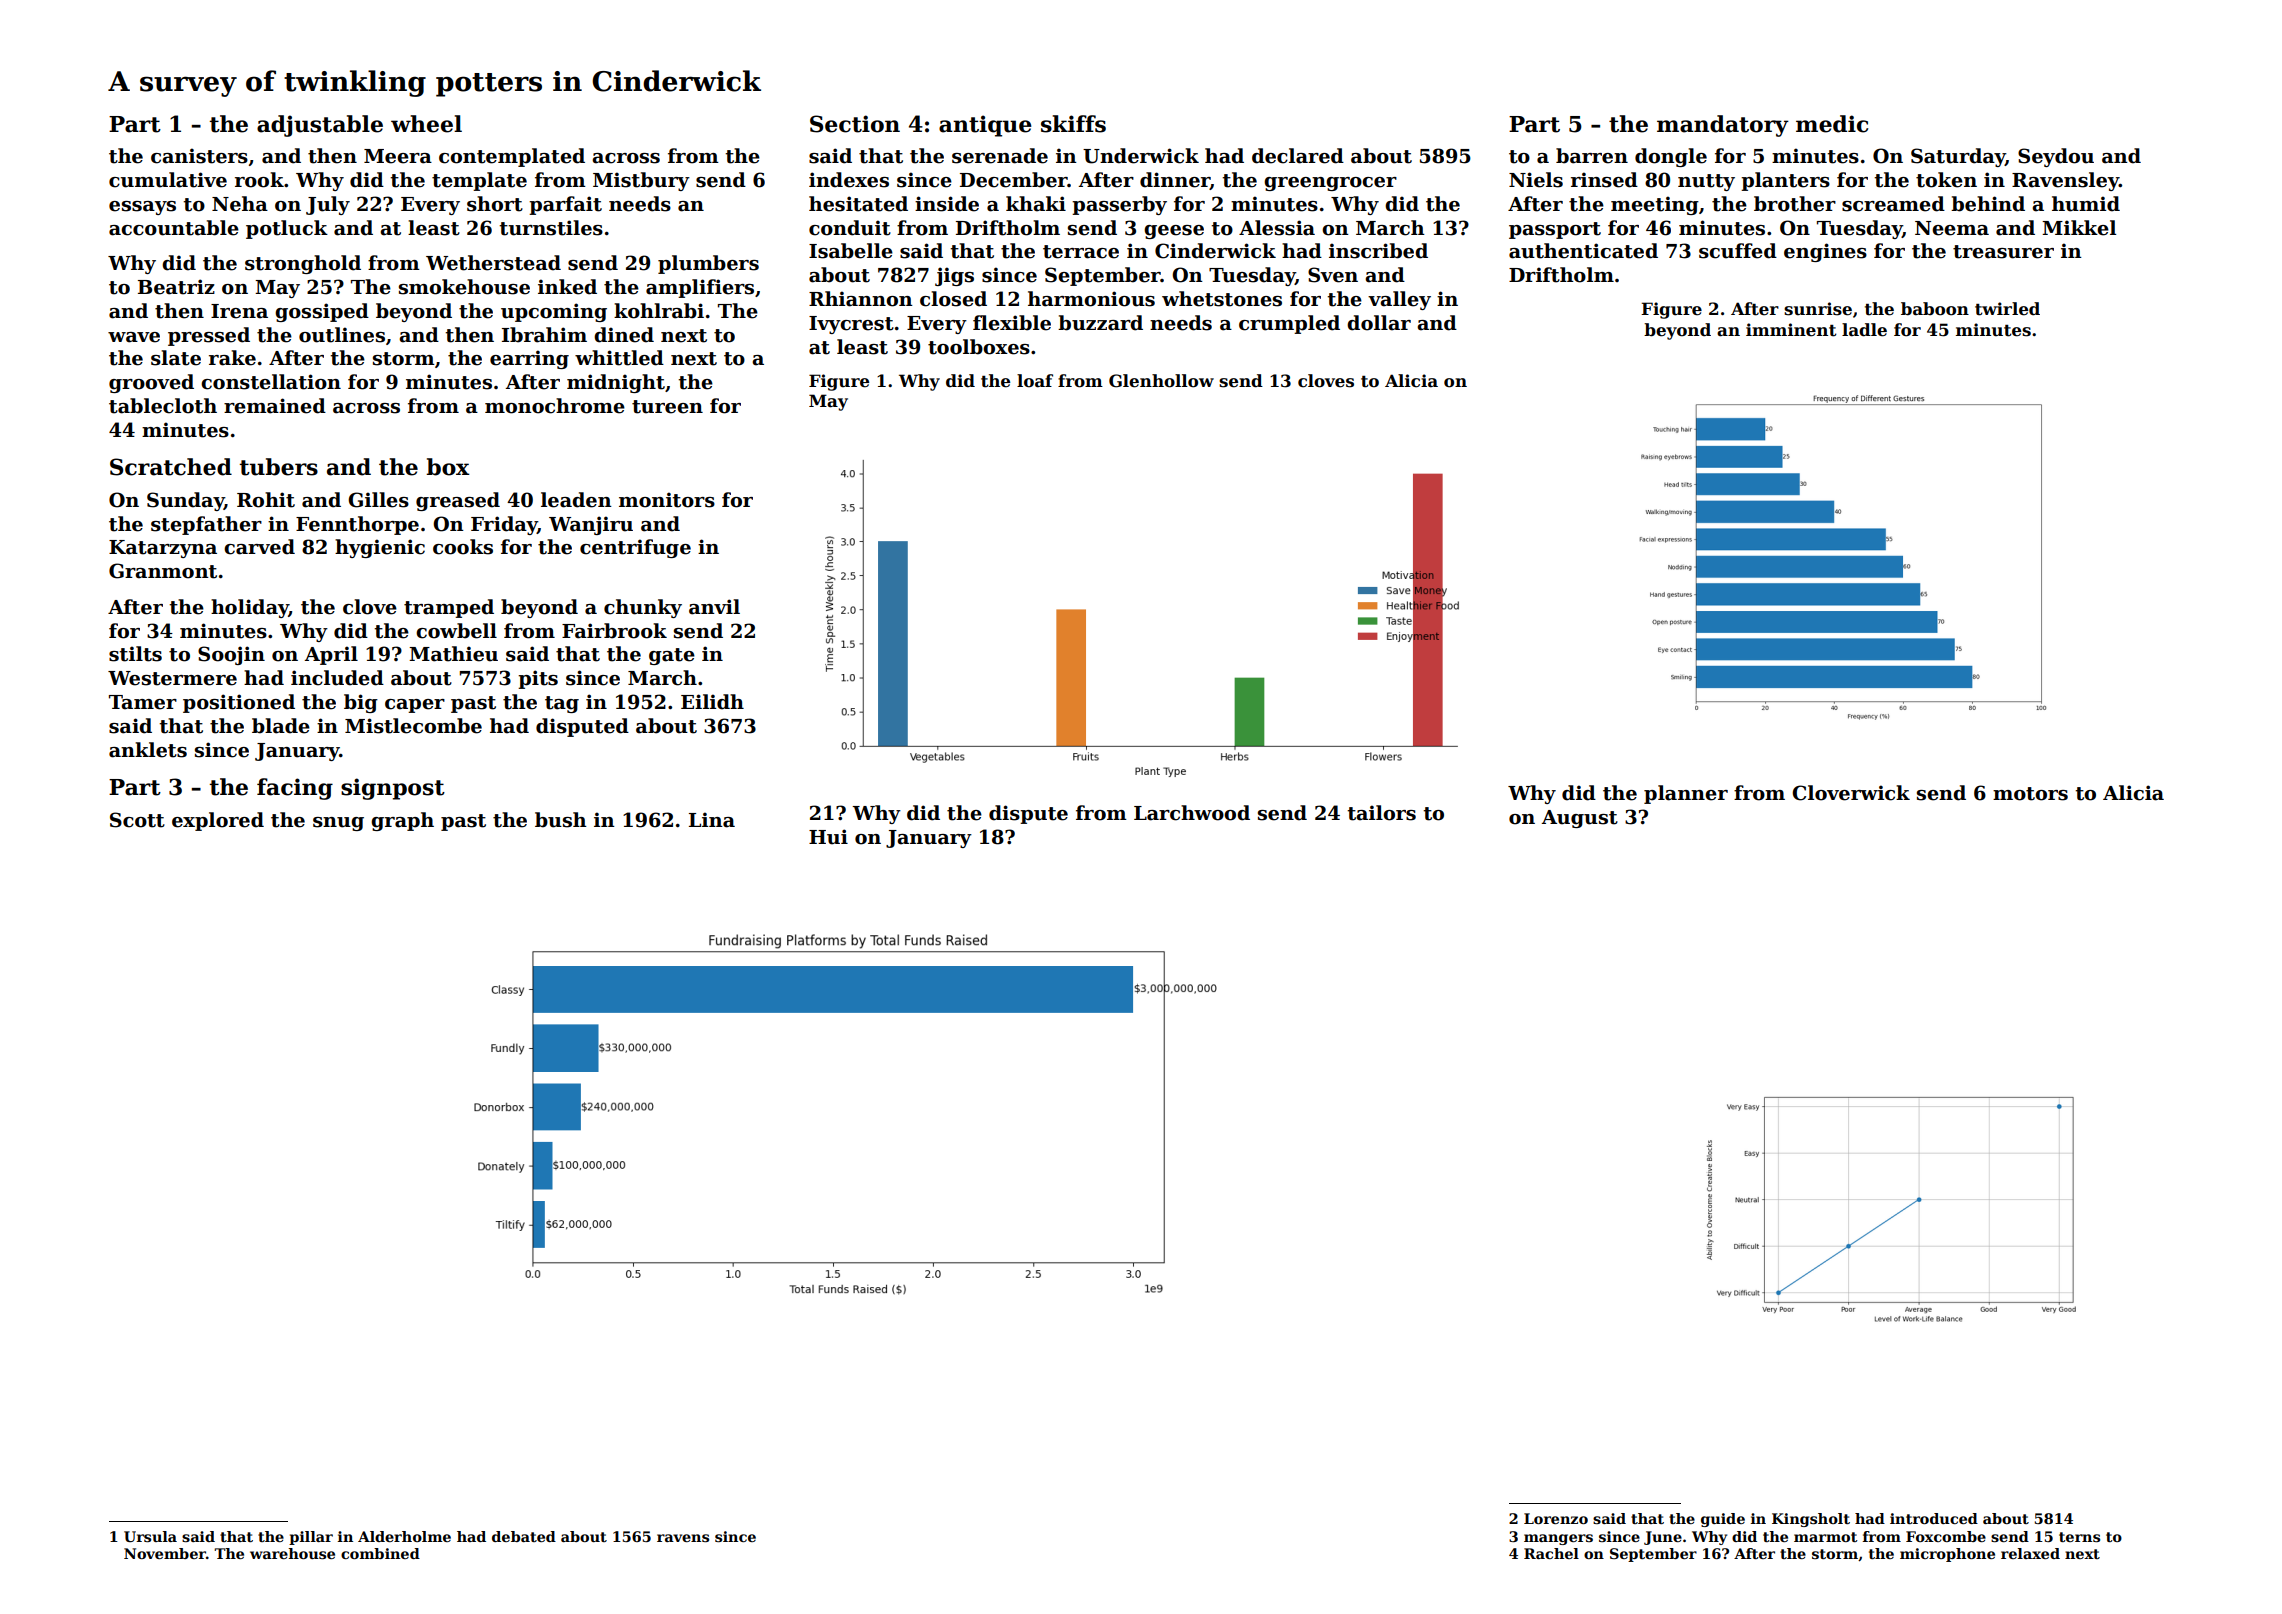  What do you see at coordinates (1832, 124) in the document?
I see `medic` at bounding box center [1832, 124].
